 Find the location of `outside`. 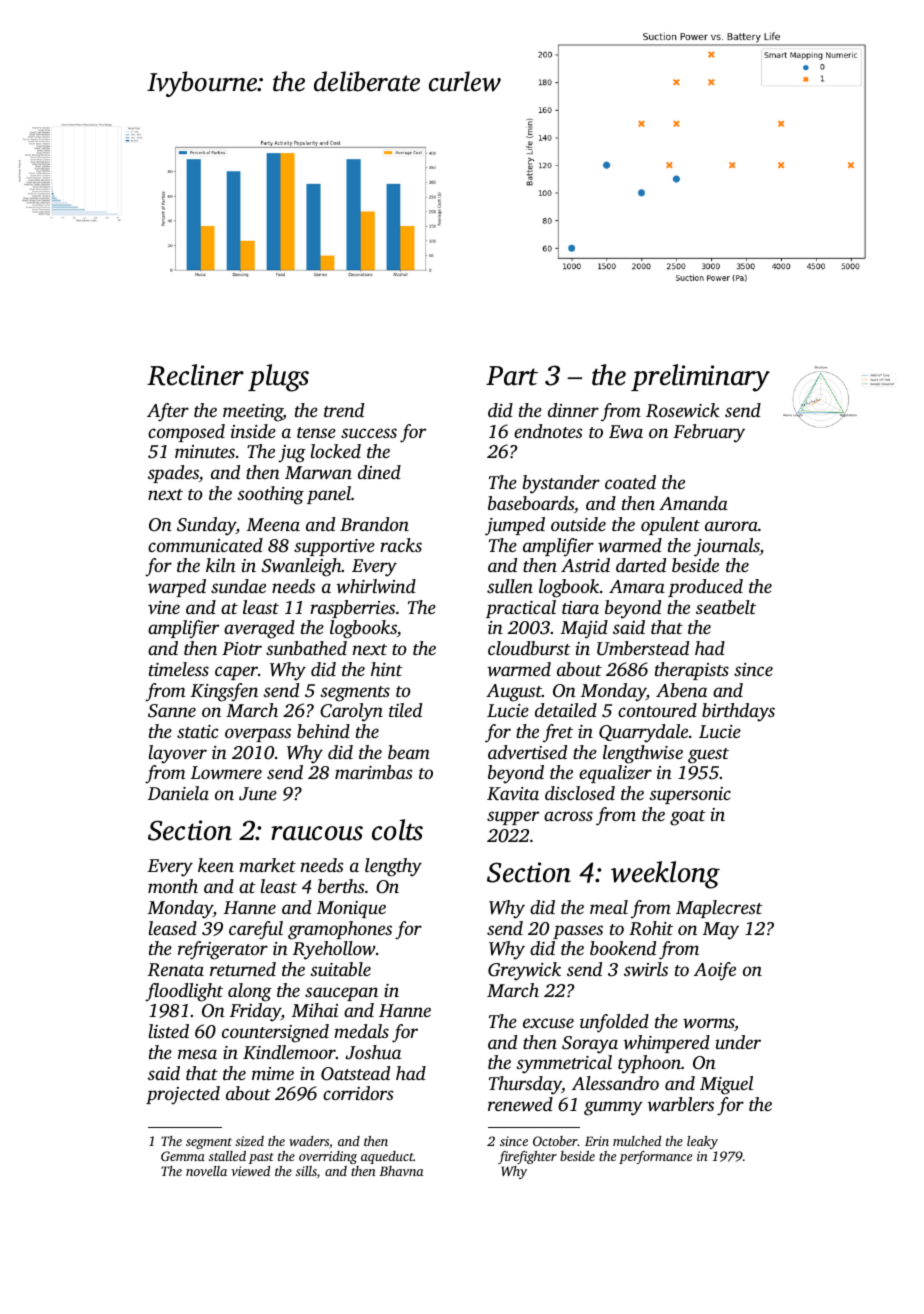

outside is located at coordinates (578, 524).
